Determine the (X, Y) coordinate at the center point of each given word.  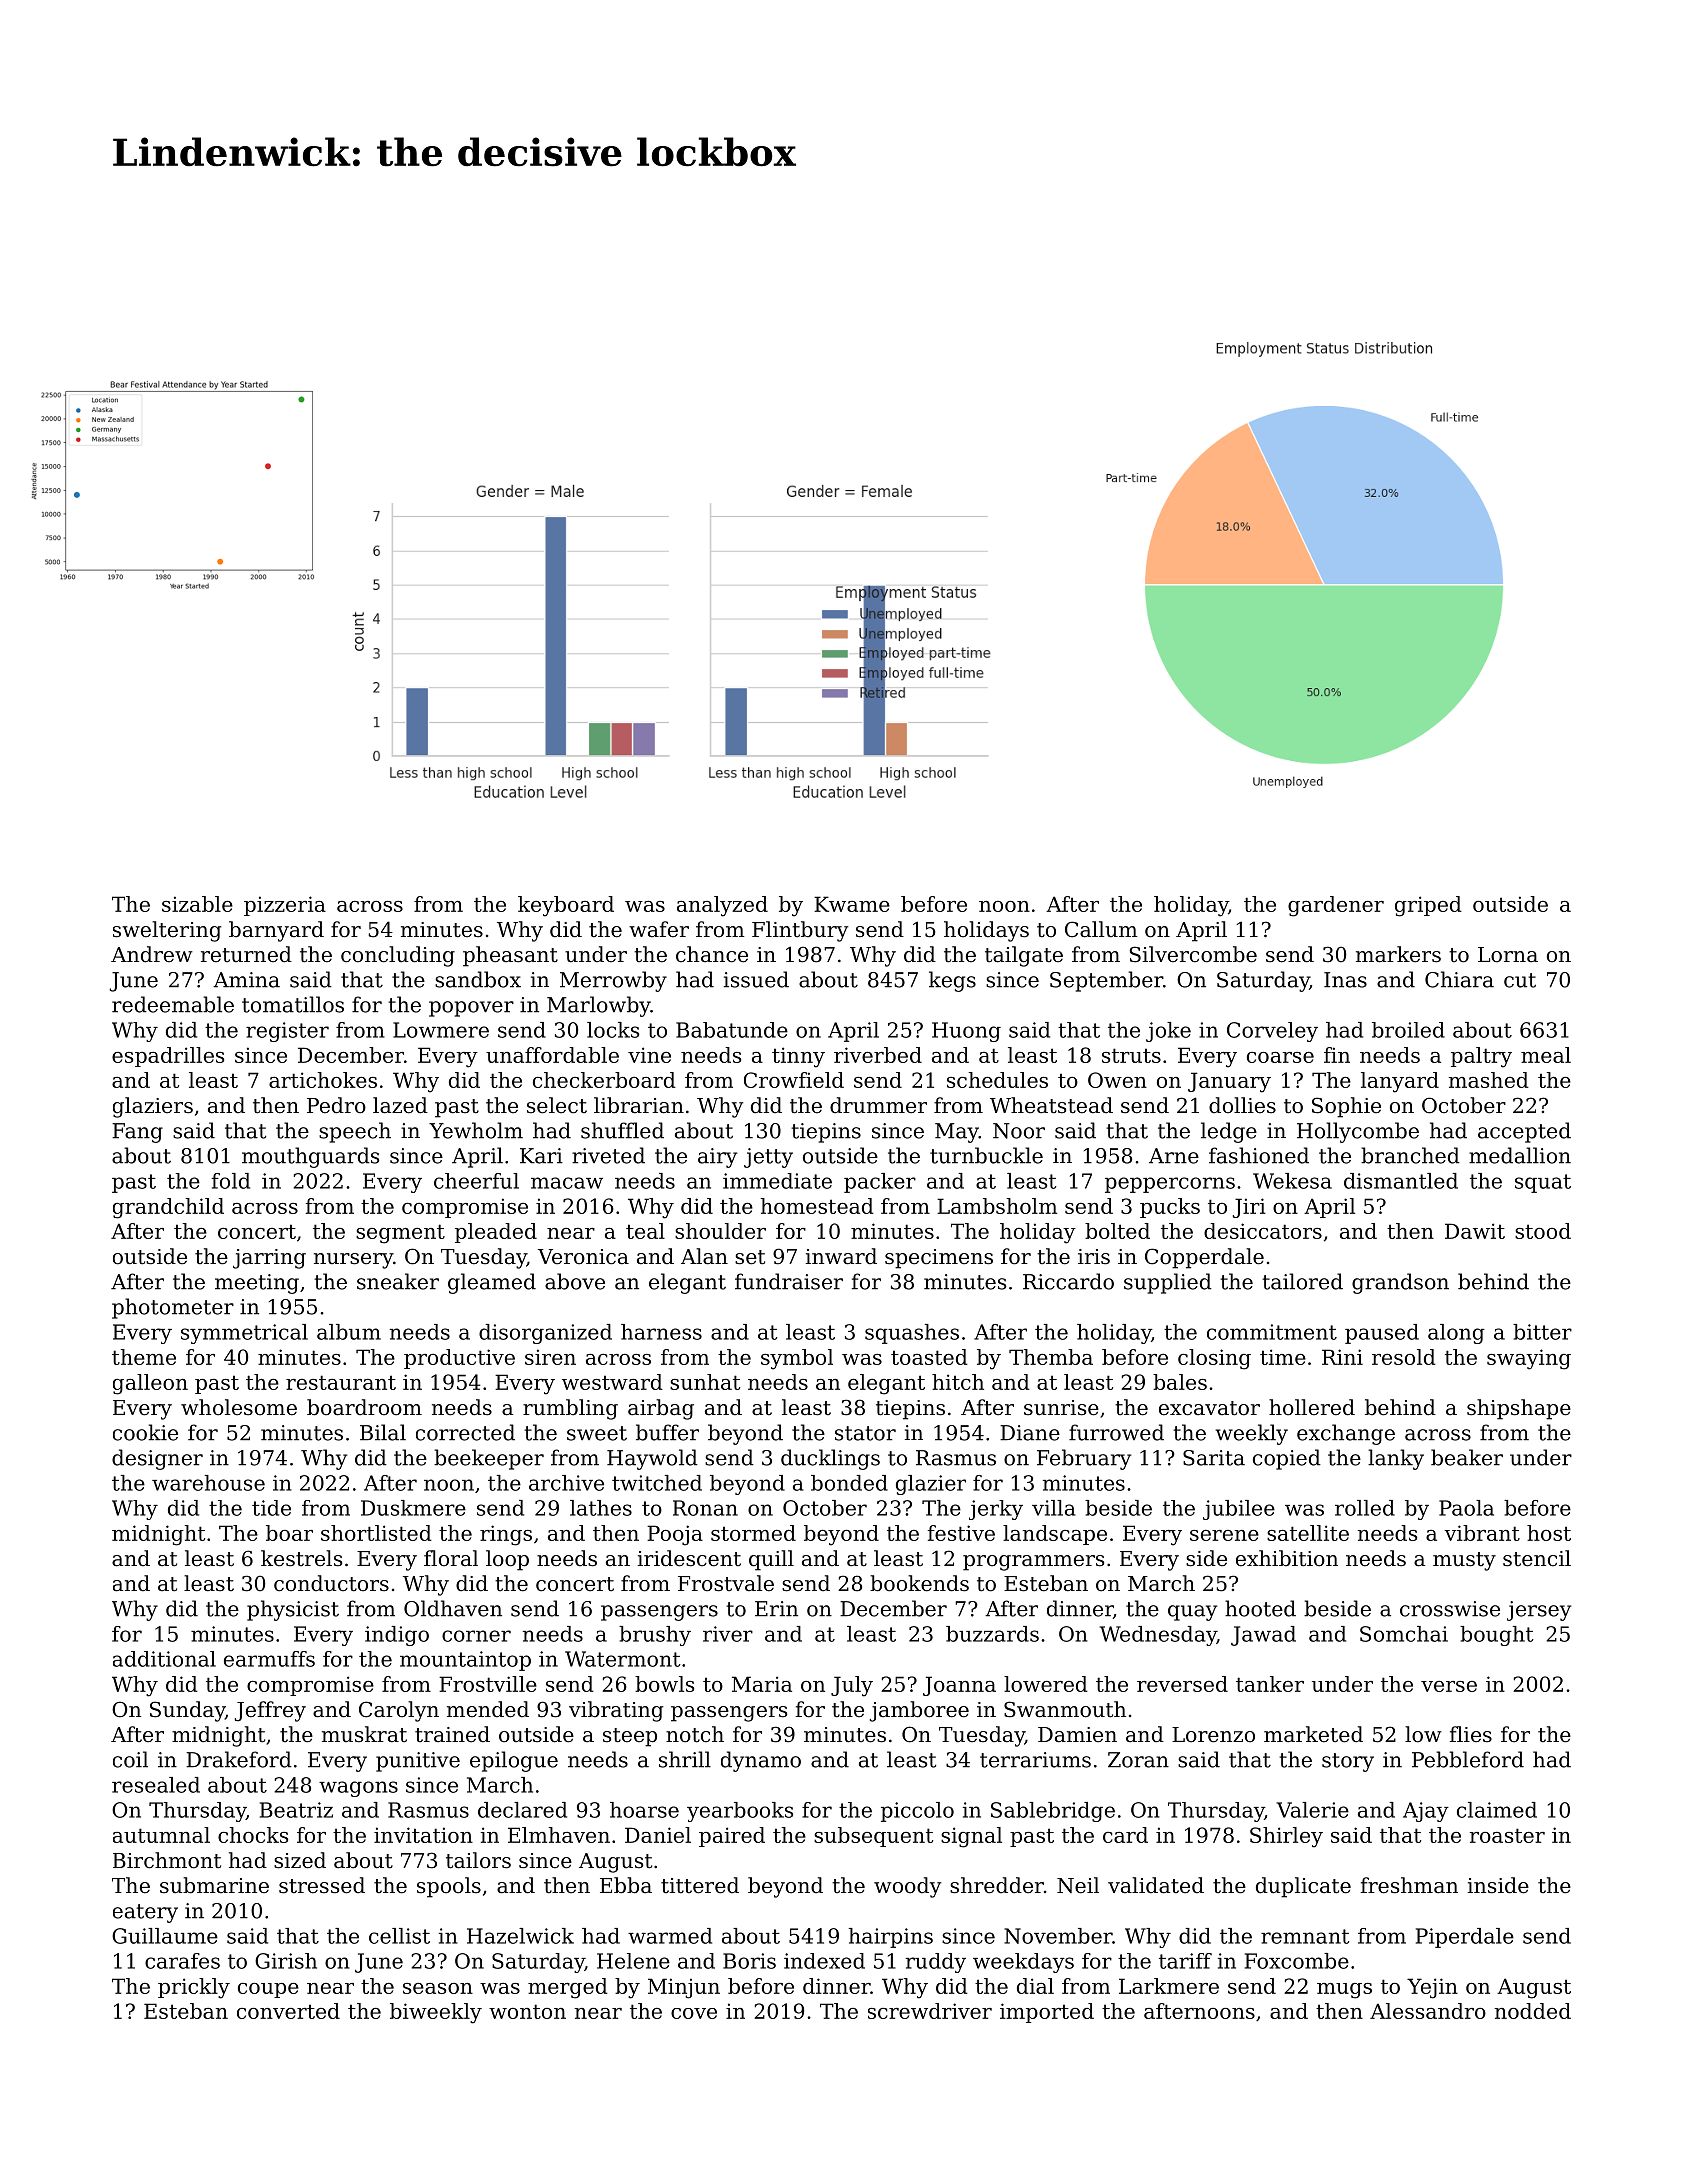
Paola (1466, 1508)
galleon (150, 1384)
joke (1168, 1032)
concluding (398, 956)
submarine (214, 1885)
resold (1404, 1357)
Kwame (852, 904)
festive (961, 1533)
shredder (997, 1885)
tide (271, 1508)
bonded (849, 1483)
